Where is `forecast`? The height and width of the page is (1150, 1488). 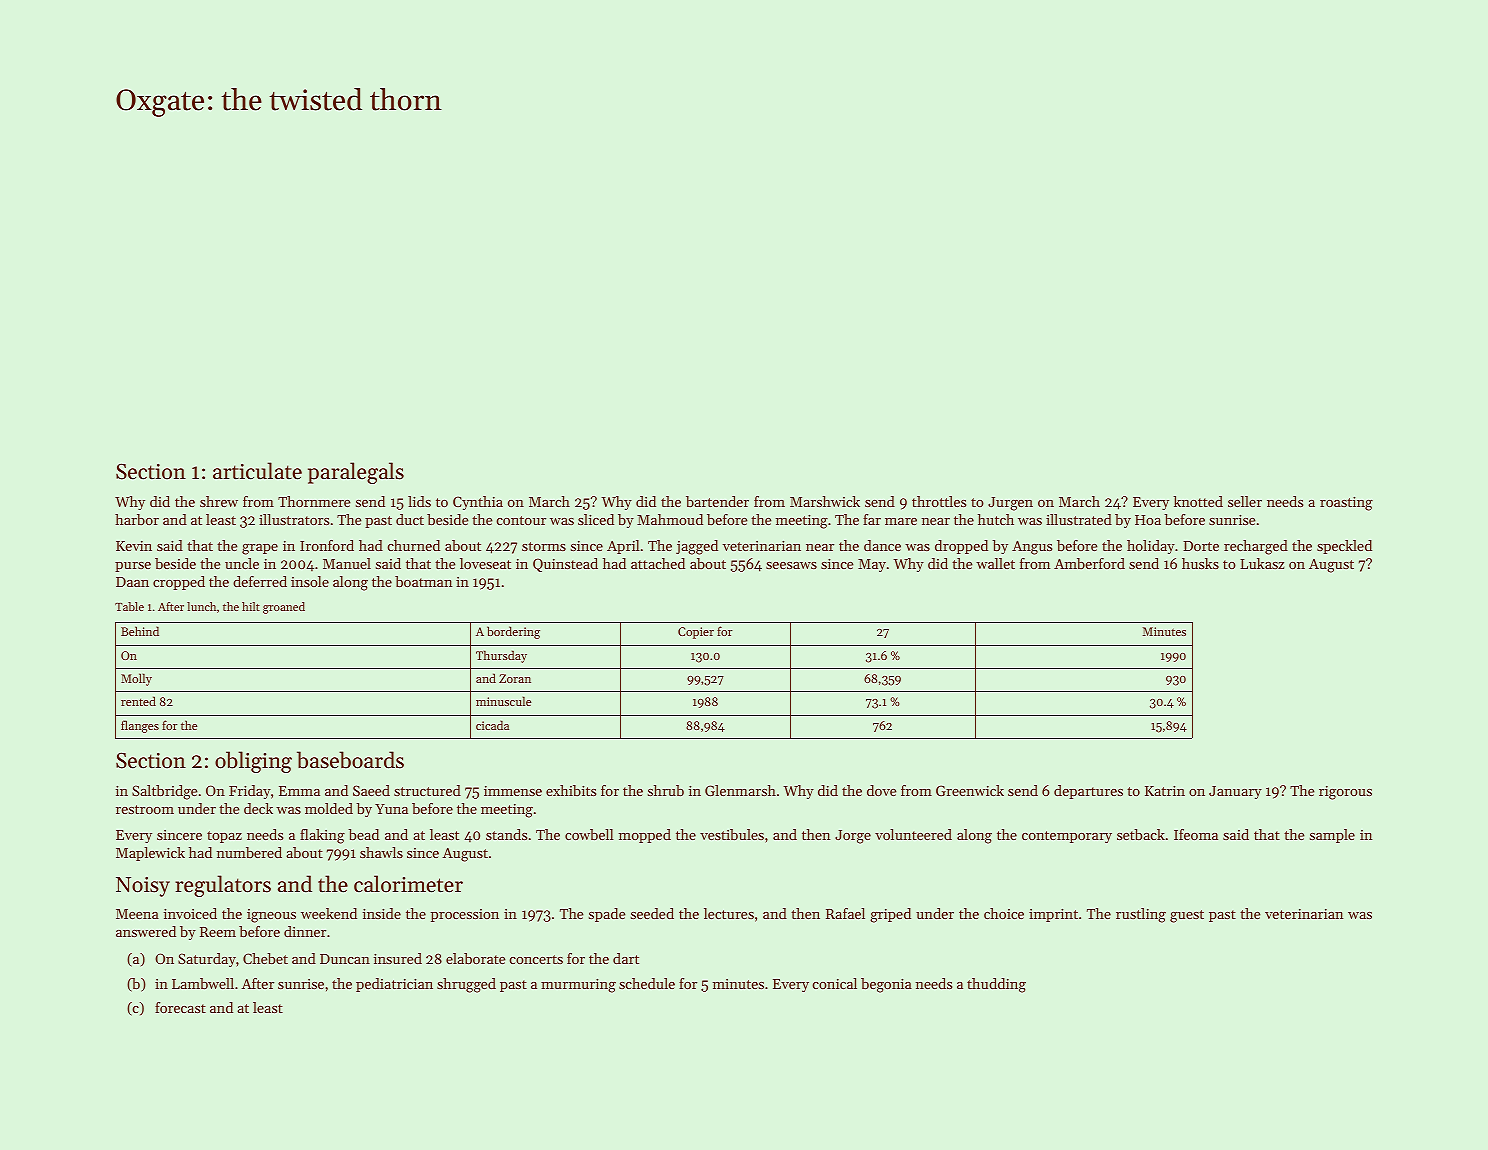
forecast is located at coordinates (180, 1007).
